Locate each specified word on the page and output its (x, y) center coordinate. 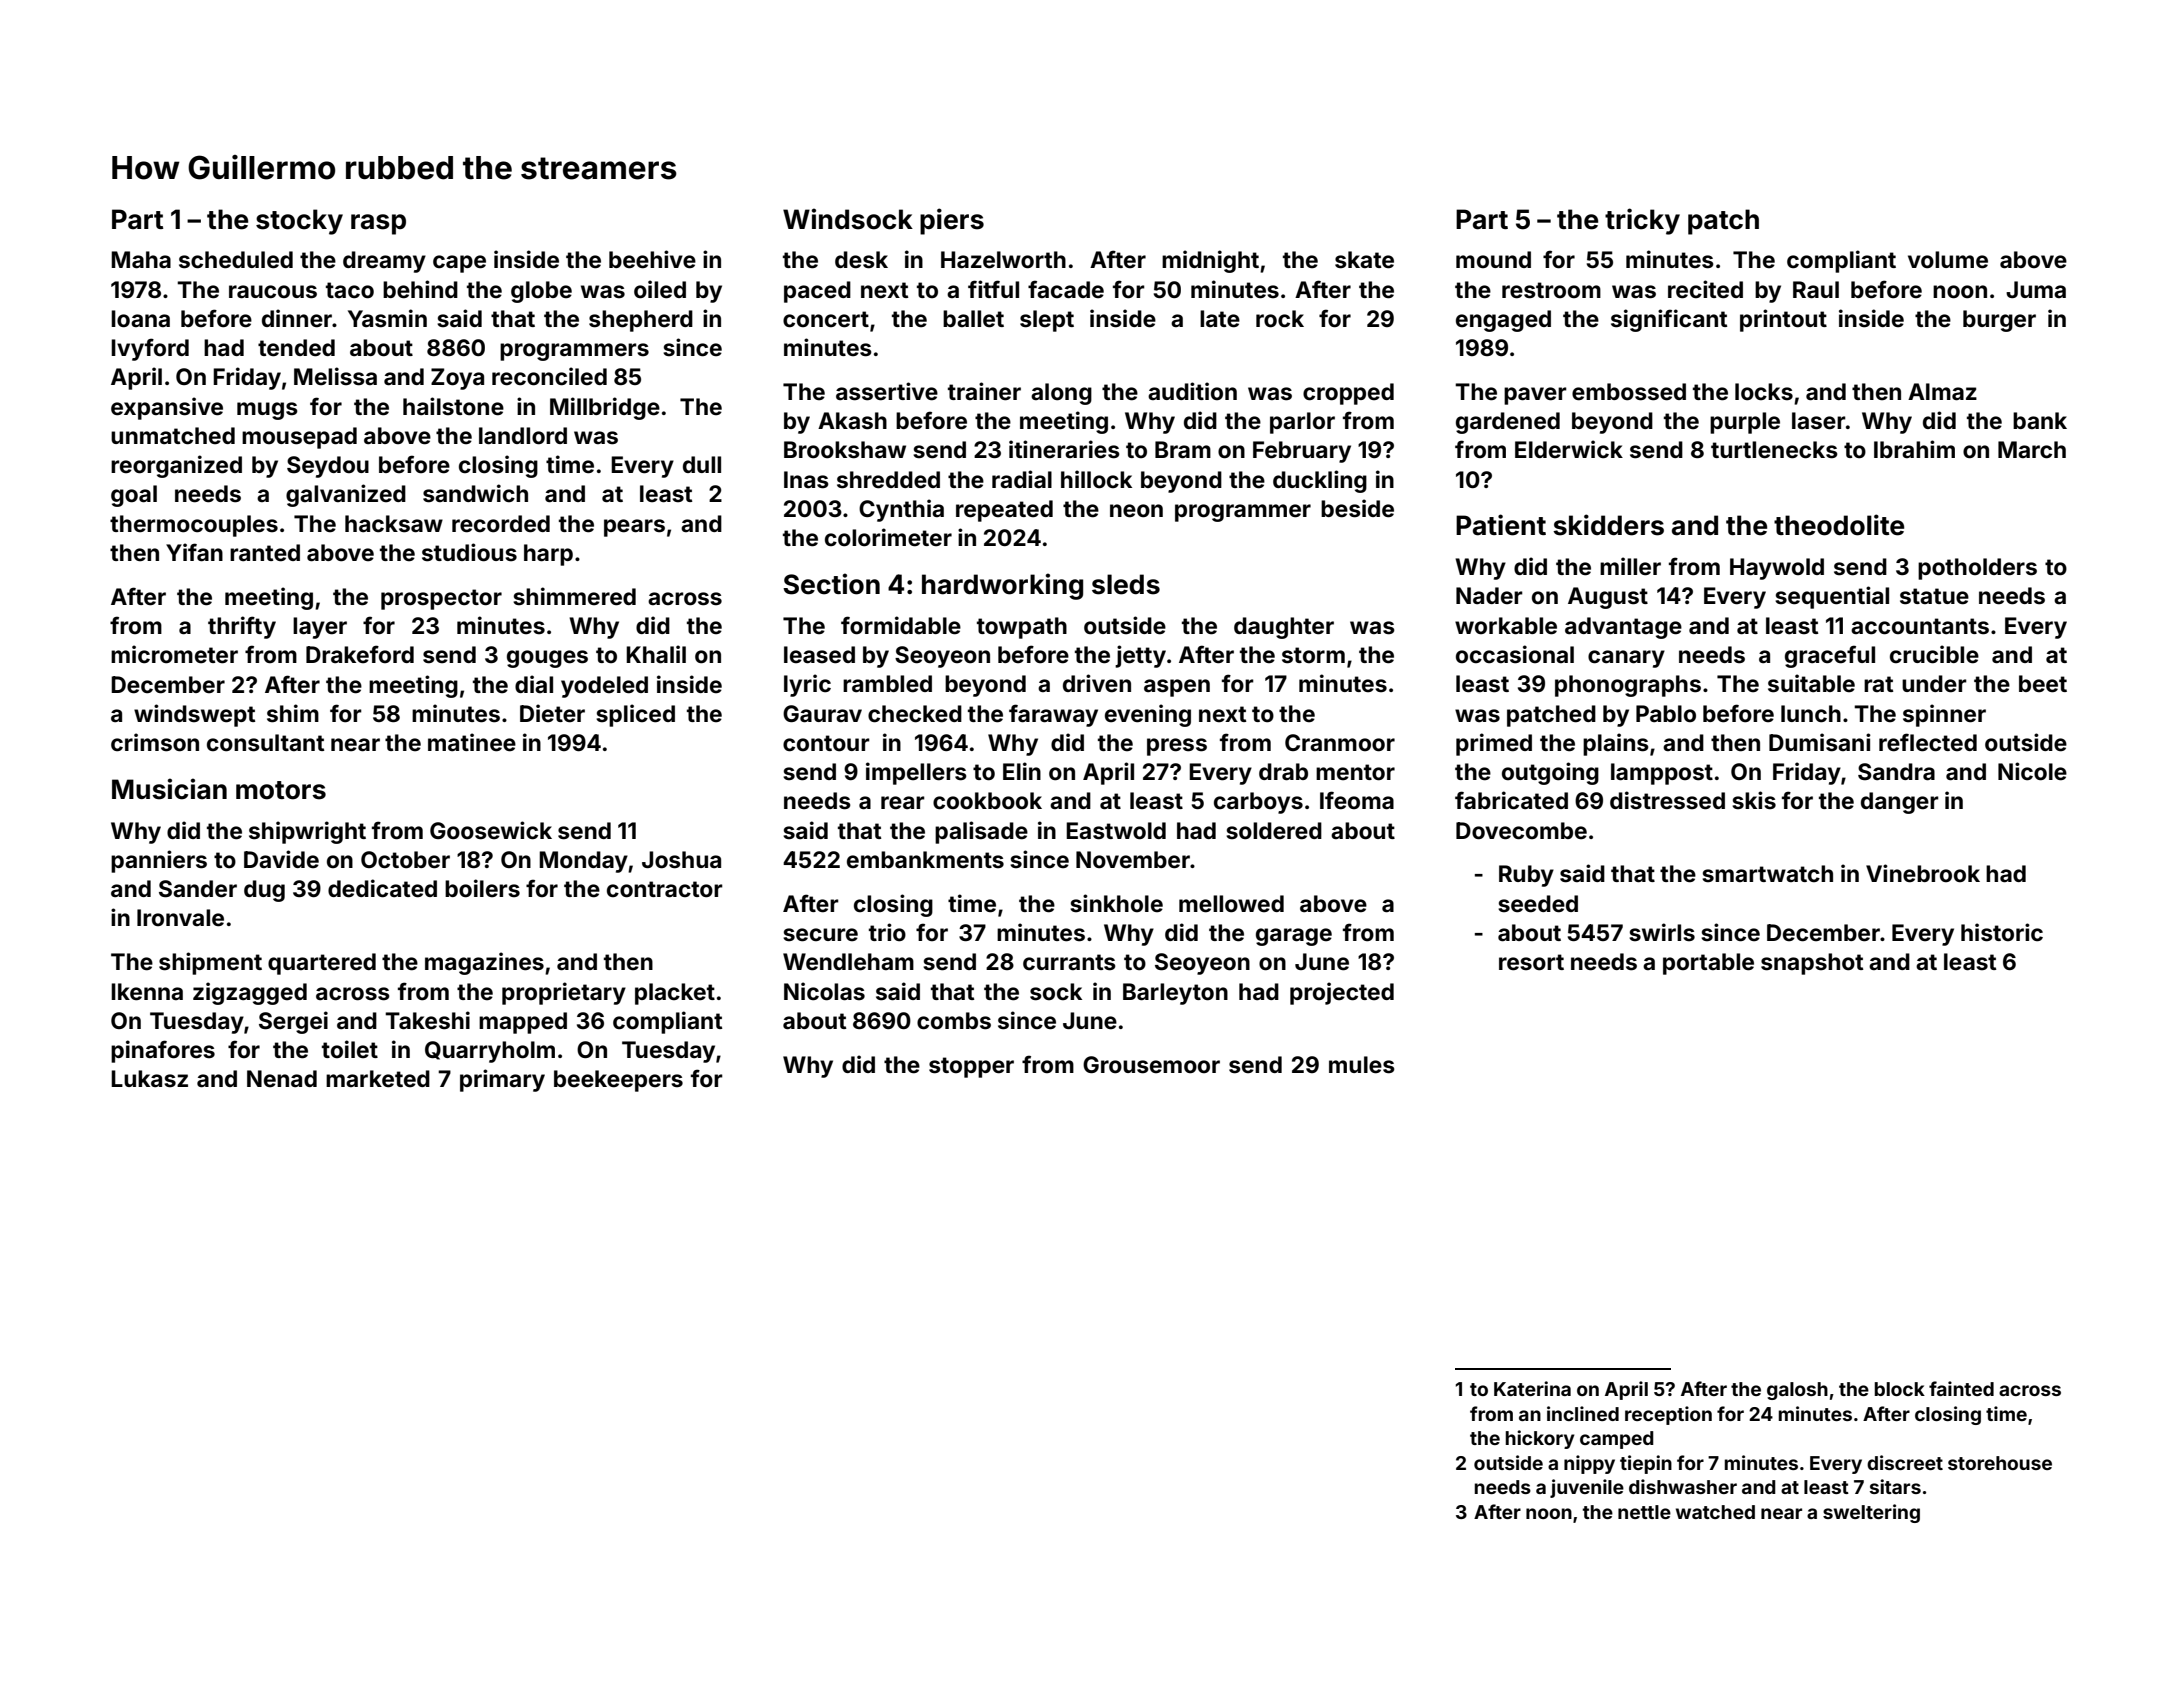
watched (1715, 1512)
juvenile (1587, 1488)
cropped (1348, 394)
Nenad (282, 1079)
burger (1999, 321)
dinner (297, 318)
